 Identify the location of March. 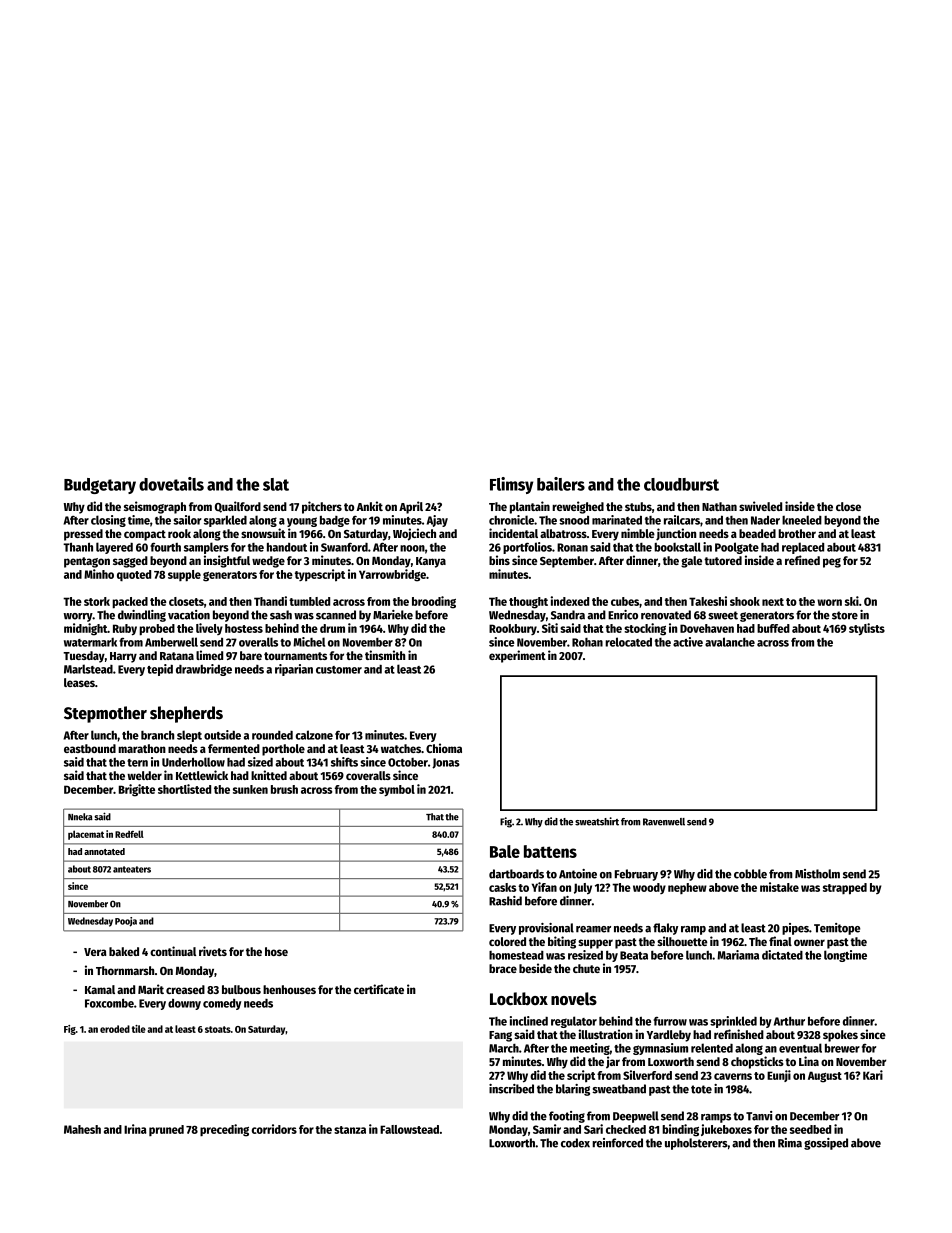
(504, 1048).
